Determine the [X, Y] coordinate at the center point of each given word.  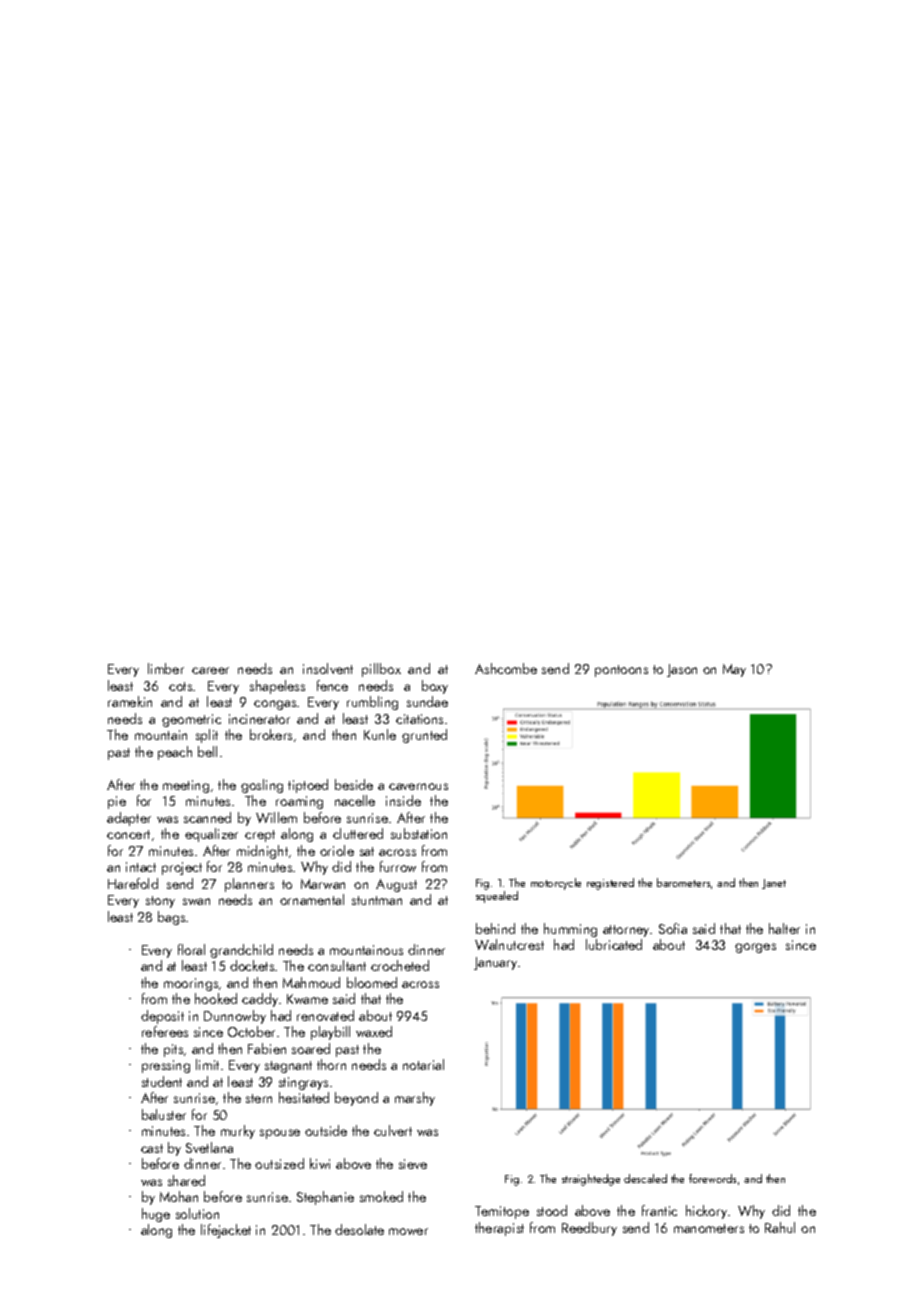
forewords [712, 1178]
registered [610, 884]
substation [419, 833]
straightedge [591, 1180]
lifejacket [226, 1231]
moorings [191, 984]
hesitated [304, 1097]
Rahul [780, 1227]
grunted [424, 736]
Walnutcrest [509, 944]
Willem [276, 817]
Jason [682, 670]
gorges [755, 948]
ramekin [130, 701]
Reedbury [589, 1229]
